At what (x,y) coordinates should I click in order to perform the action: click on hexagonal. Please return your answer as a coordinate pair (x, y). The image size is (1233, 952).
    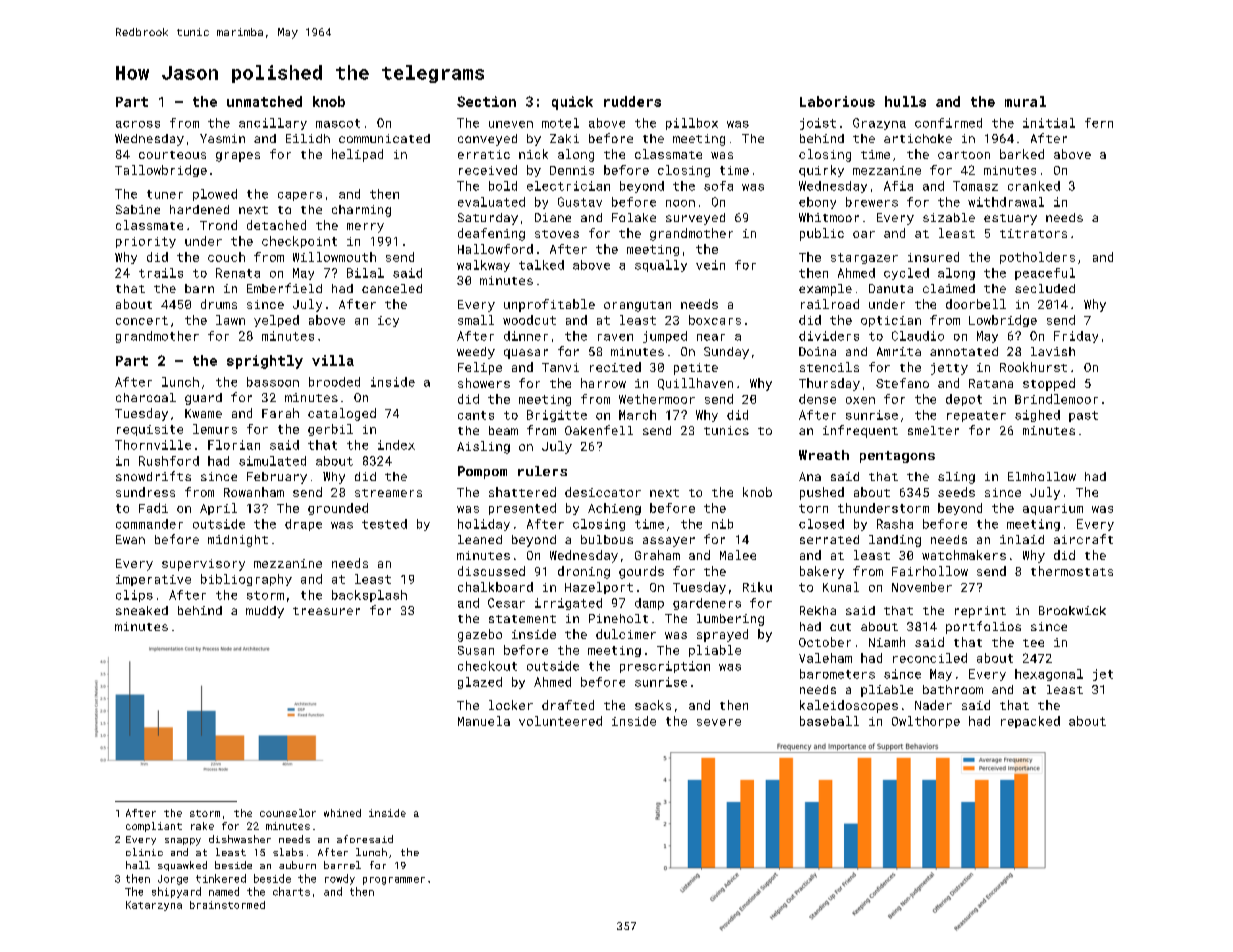
    Looking at the image, I should click on (1049, 675).
